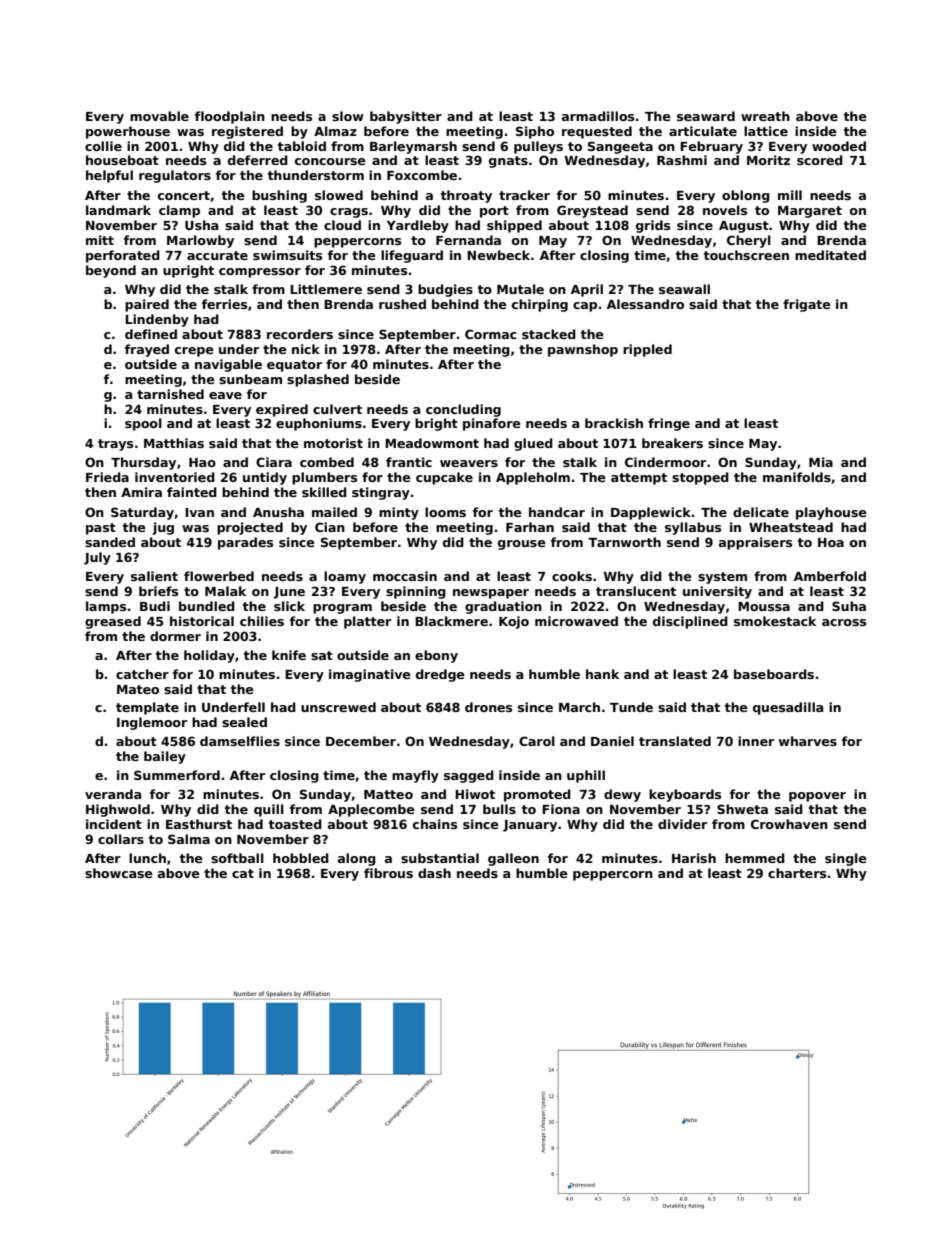 This image has width=952, height=1233. I want to click on ebony, so click(436, 656).
